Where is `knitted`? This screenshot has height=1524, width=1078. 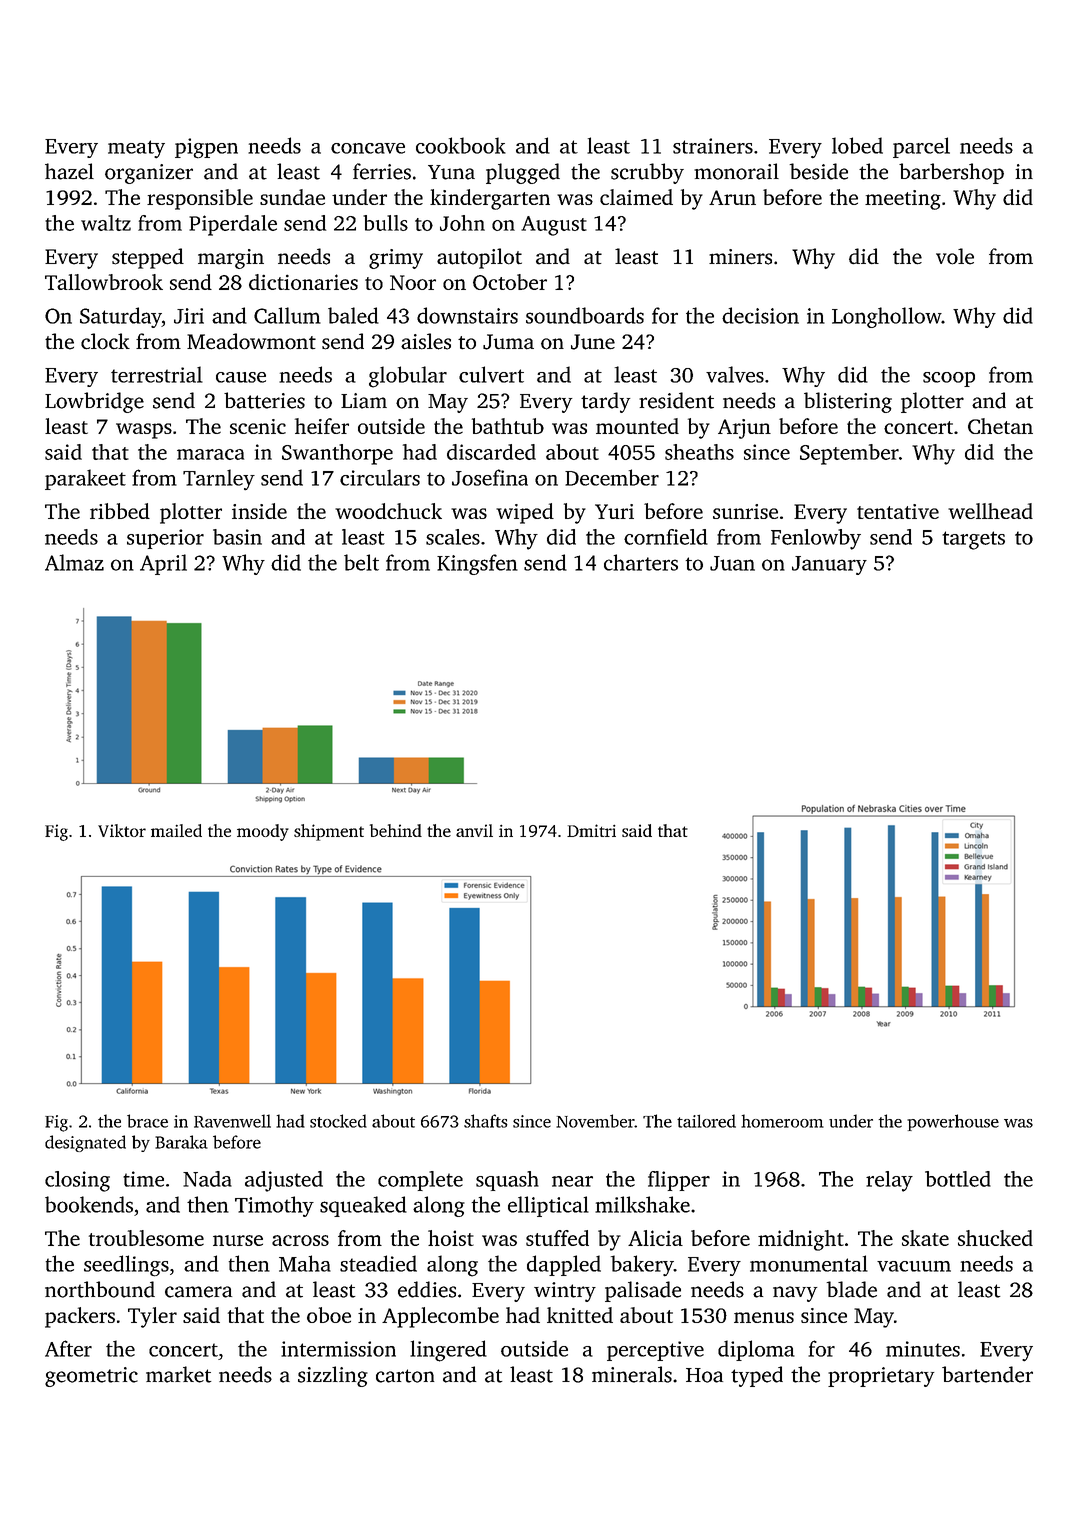
knitted is located at coordinates (580, 1315).
